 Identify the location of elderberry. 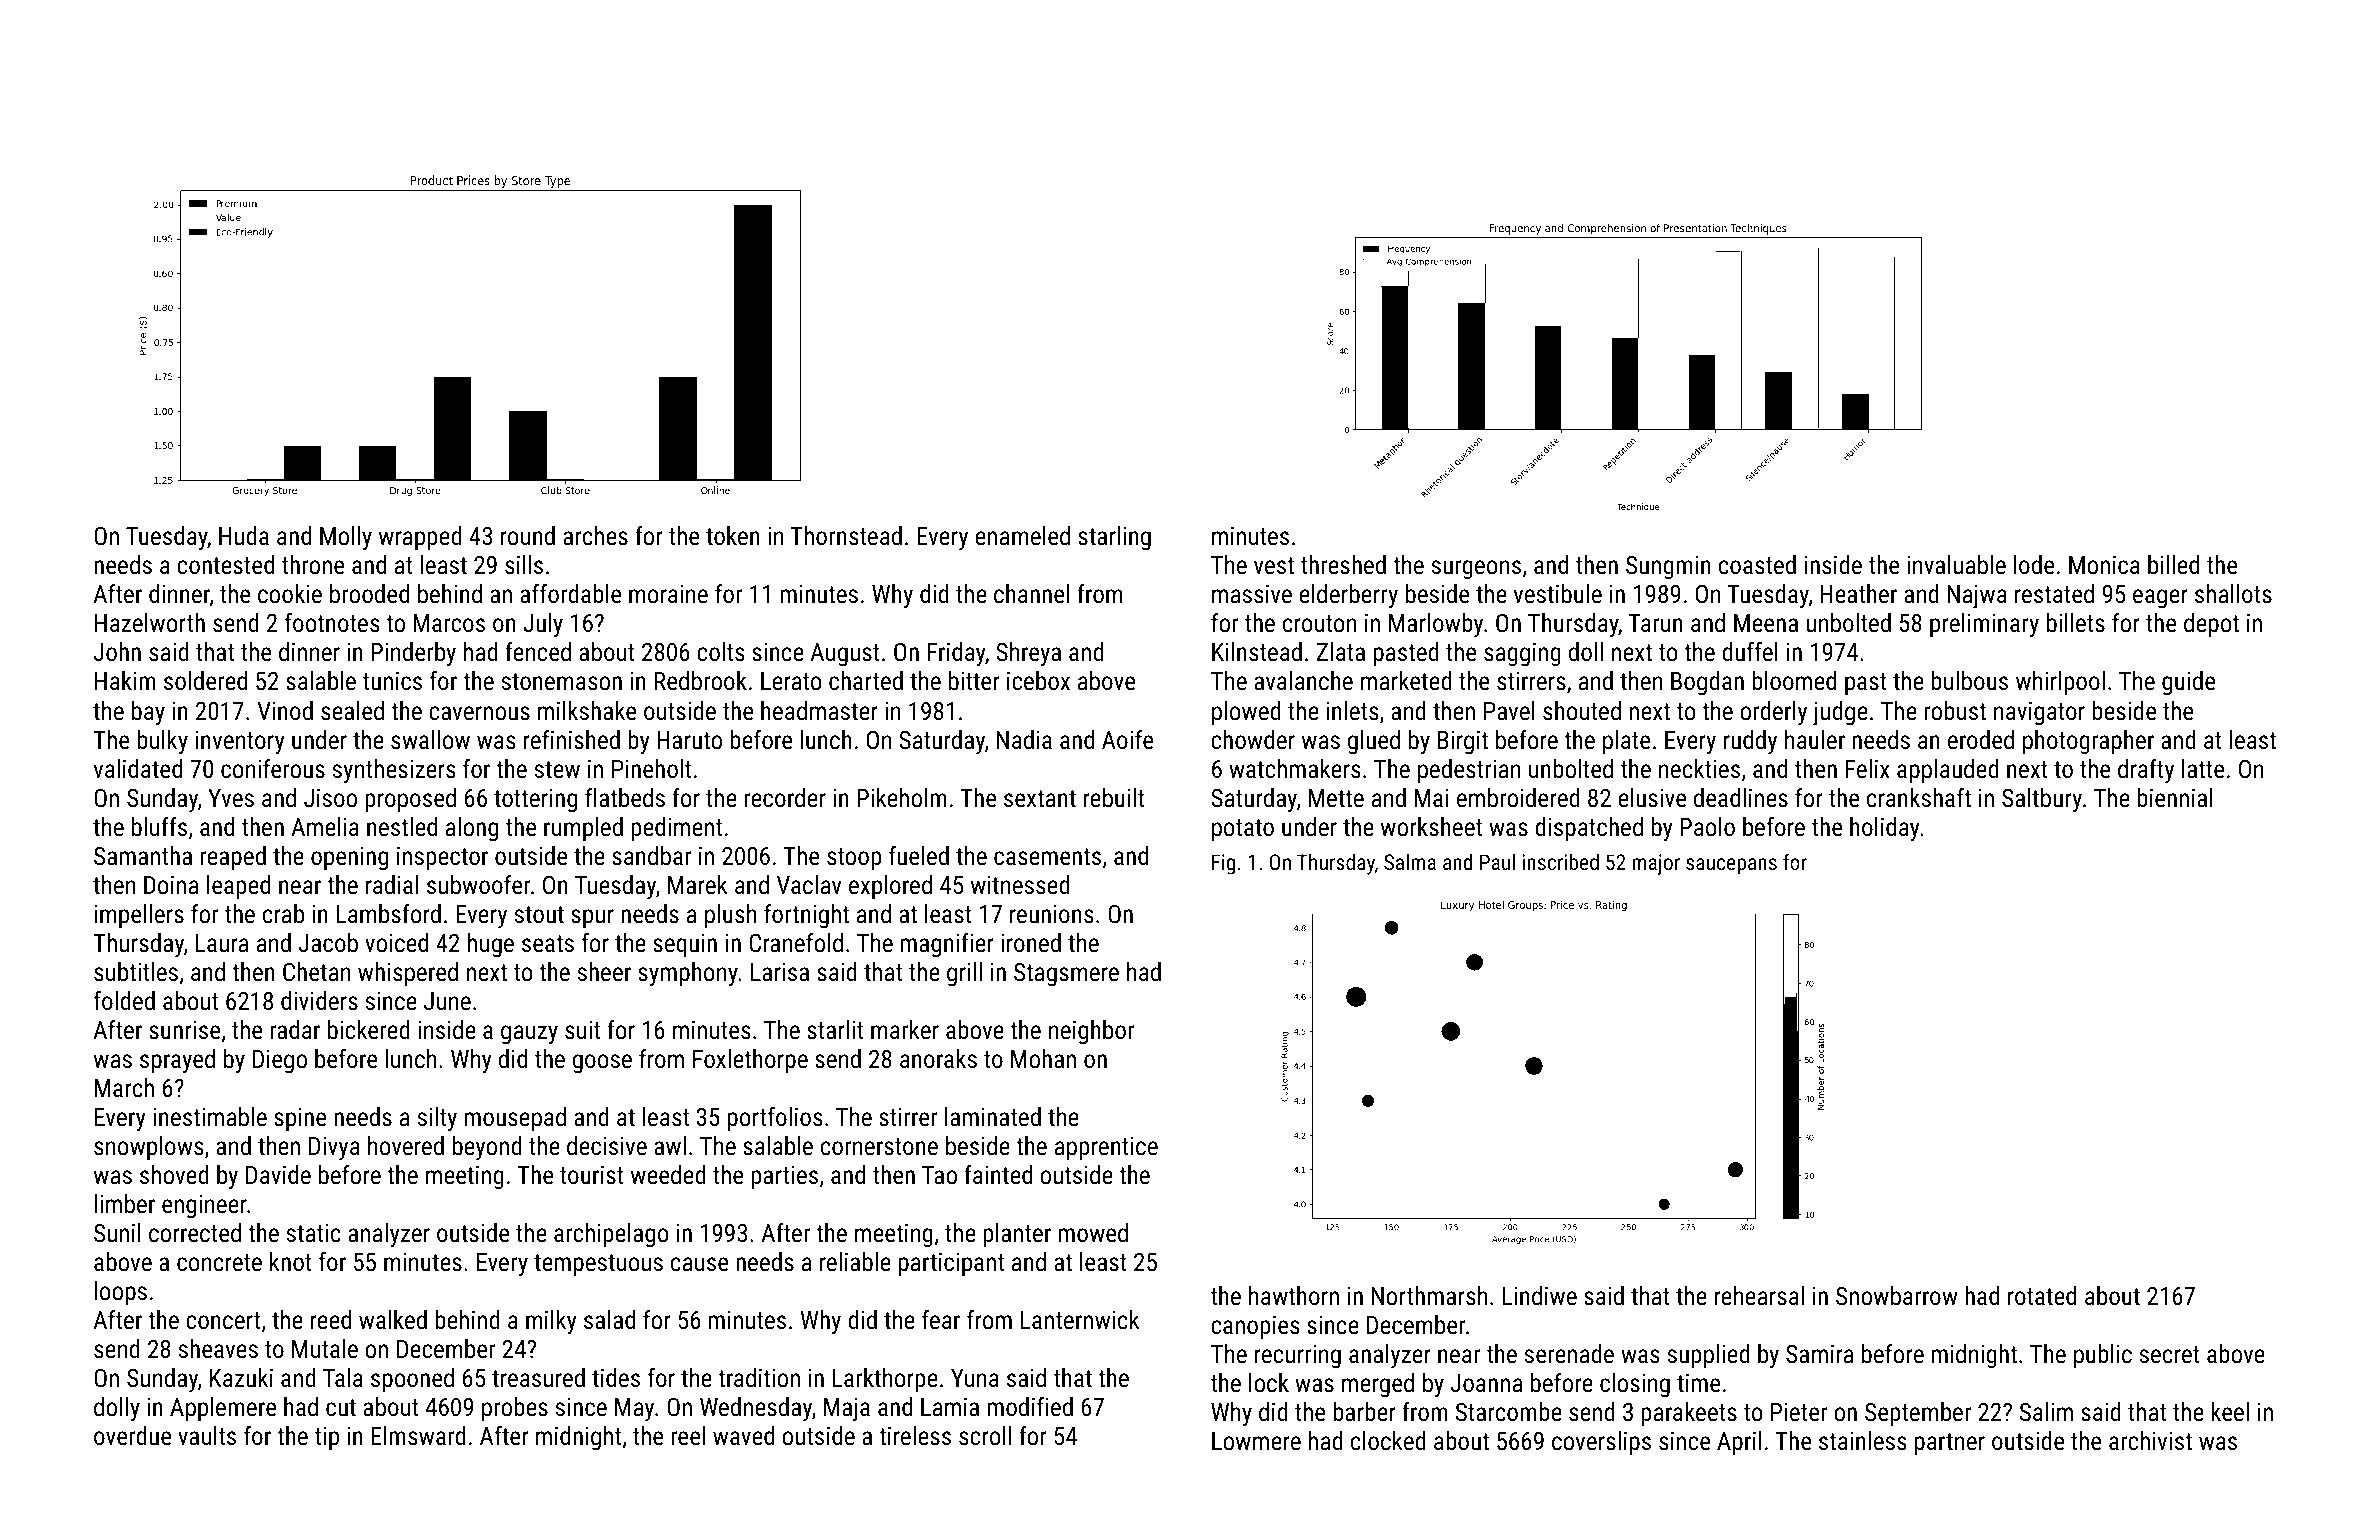
(1348, 596).
